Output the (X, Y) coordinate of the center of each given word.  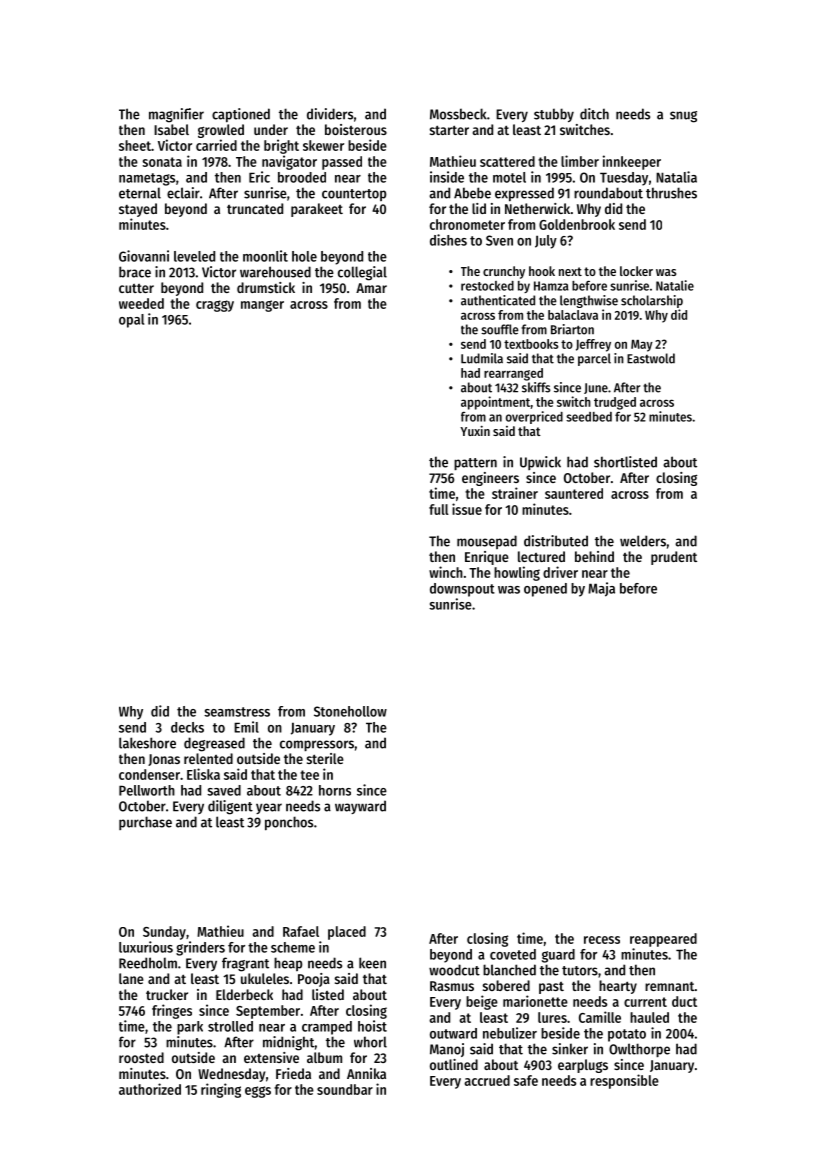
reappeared (663, 940)
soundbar (345, 1089)
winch (446, 572)
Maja (601, 589)
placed (347, 933)
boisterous (356, 129)
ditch (594, 114)
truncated (255, 208)
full (439, 509)
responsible (624, 1081)
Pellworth (147, 790)
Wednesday (232, 1075)
